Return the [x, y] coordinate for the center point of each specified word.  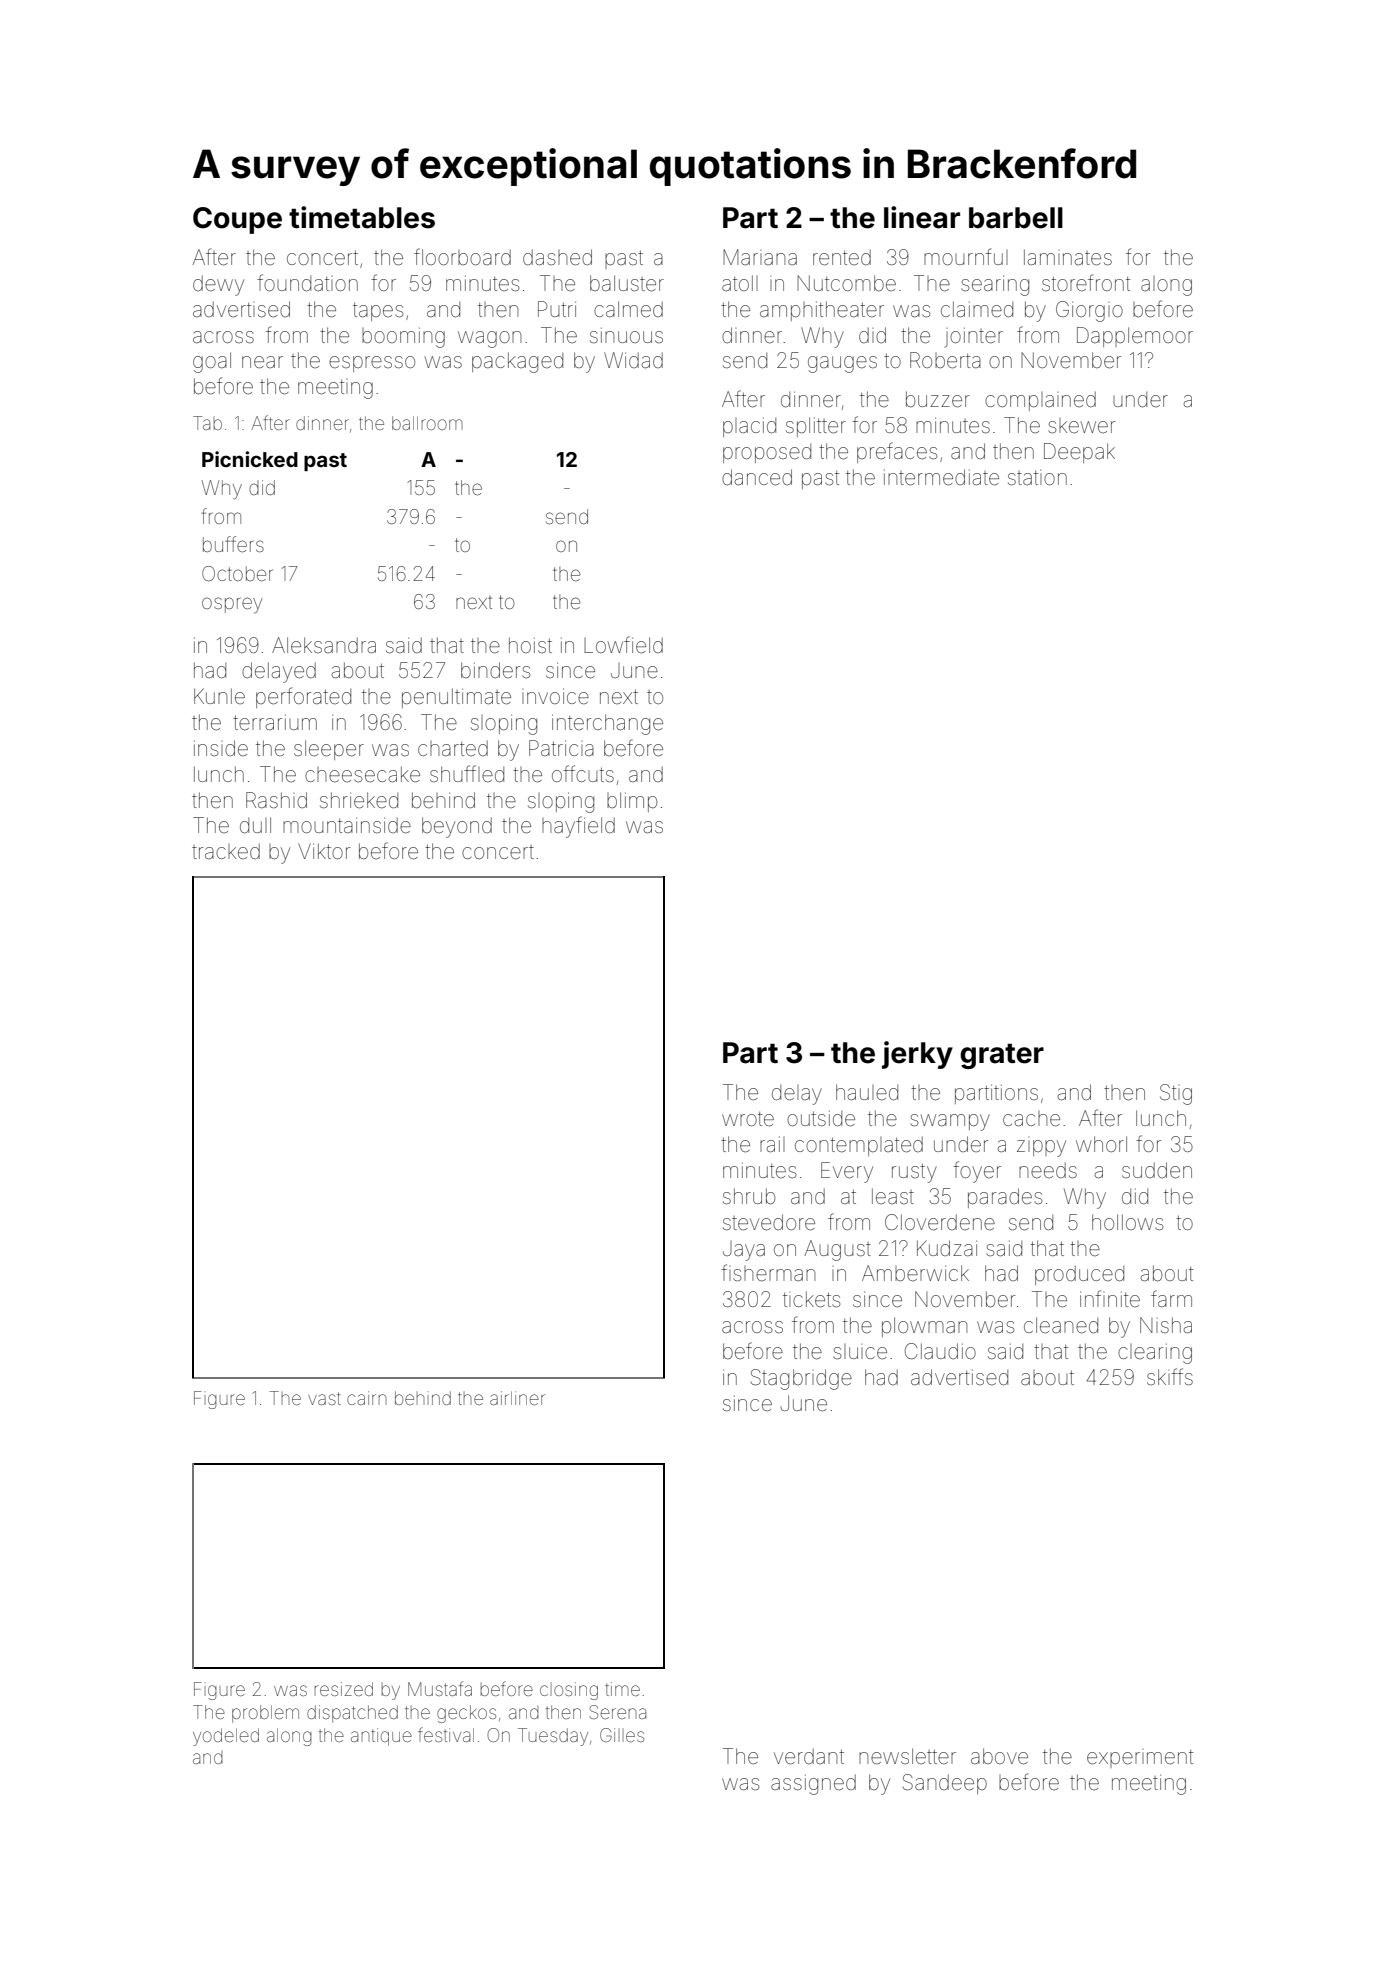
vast [324, 1398]
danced [757, 477]
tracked [226, 851]
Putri [557, 309]
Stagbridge [801, 1379]
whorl [1101, 1144]
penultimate [456, 698]
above [999, 1756]
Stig [1176, 1094]
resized [343, 1689]
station [1037, 477]
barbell [1016, 218]
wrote [748, 1119]
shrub [749, 1196]
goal [212, 362]
